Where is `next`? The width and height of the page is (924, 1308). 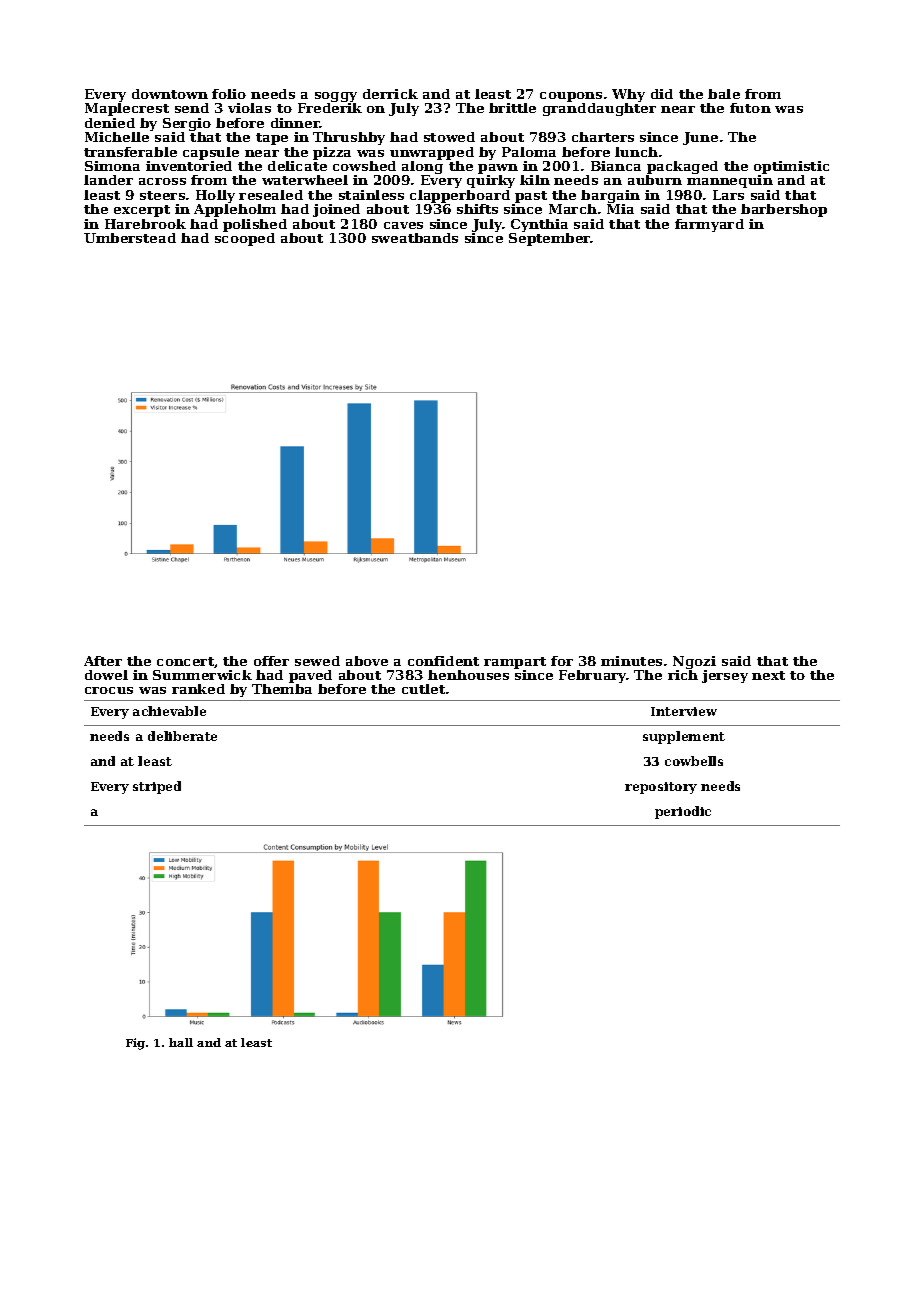
next is located at coordinates (768, 675).
